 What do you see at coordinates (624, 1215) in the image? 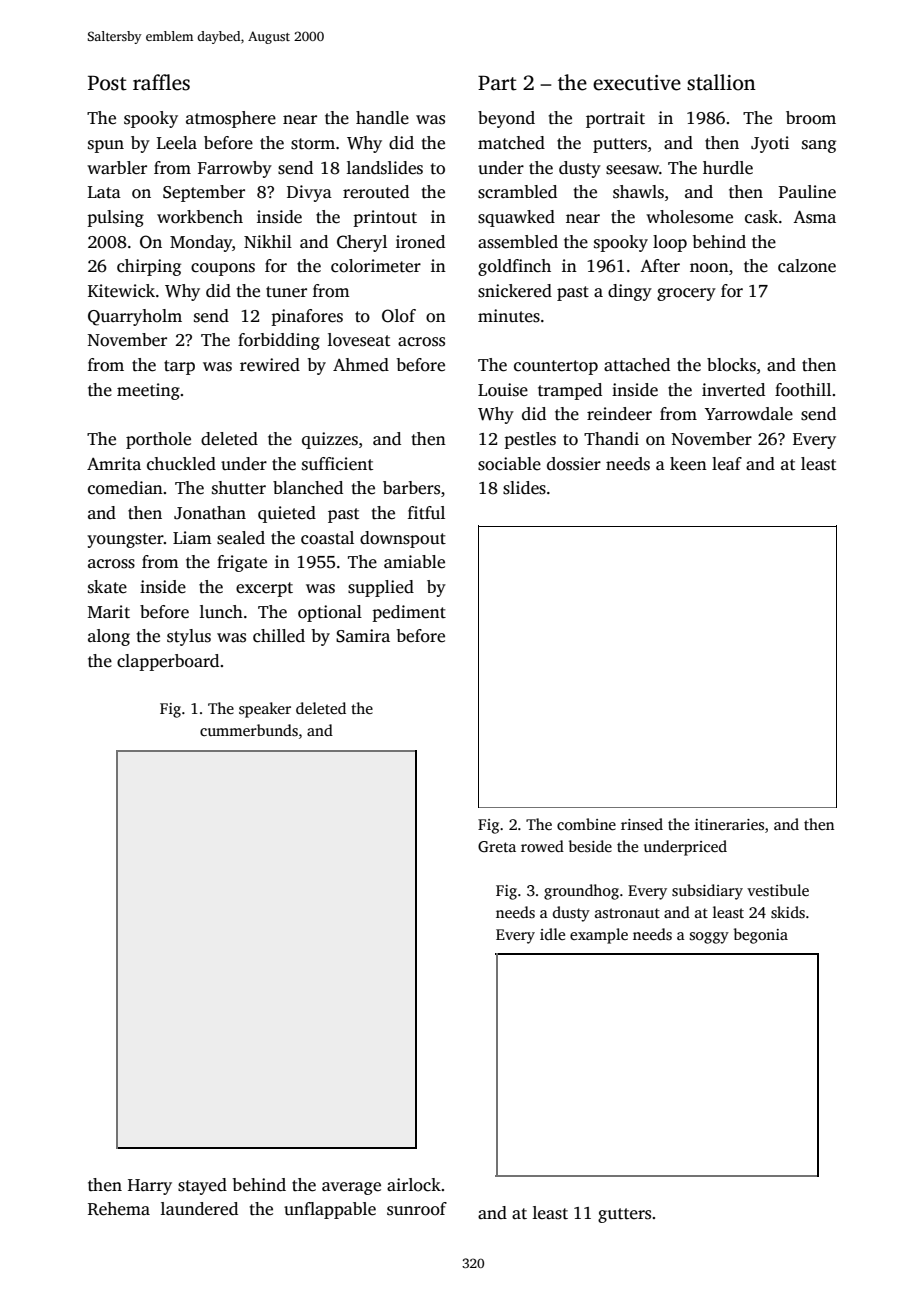
I see `gutters` at bounding box center [624, 1215].
